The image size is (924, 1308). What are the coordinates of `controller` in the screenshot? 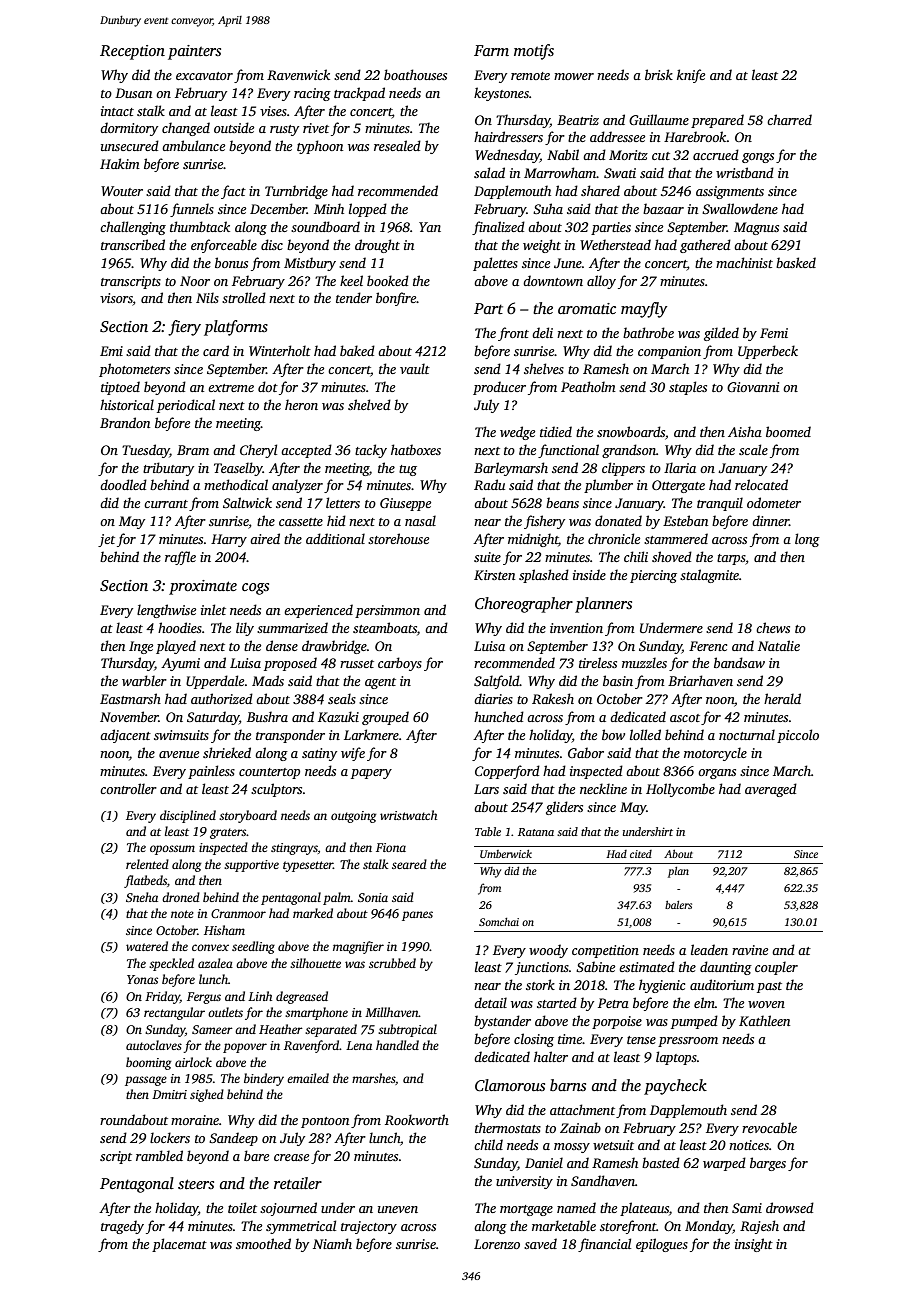 It's located at (128, 788).
